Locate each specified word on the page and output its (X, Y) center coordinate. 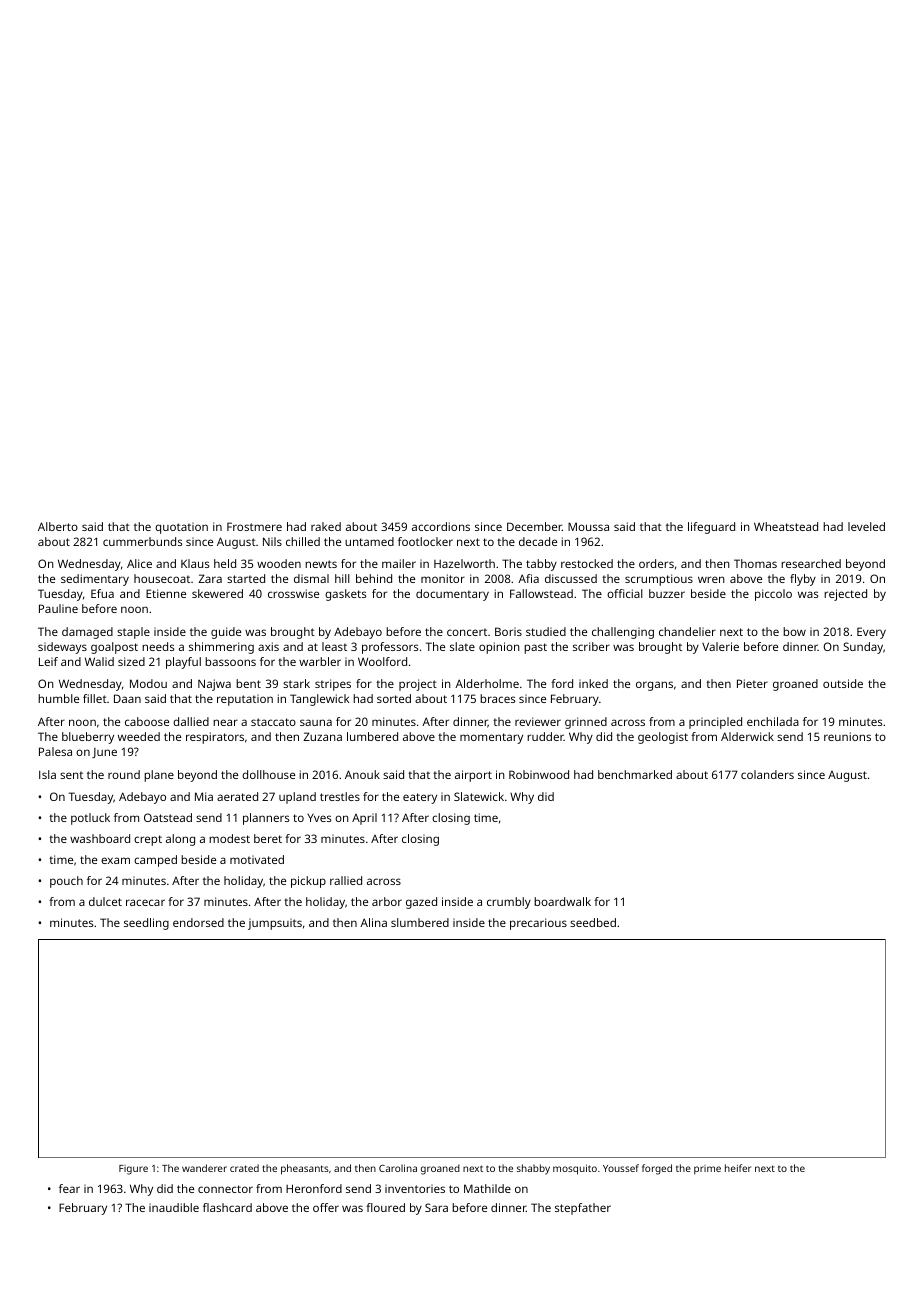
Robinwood (539, 774)
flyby (803, 580)
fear (69, 1188)
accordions (441, 526)
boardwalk (562, 901)
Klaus (195, 563)
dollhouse (268, 774)
